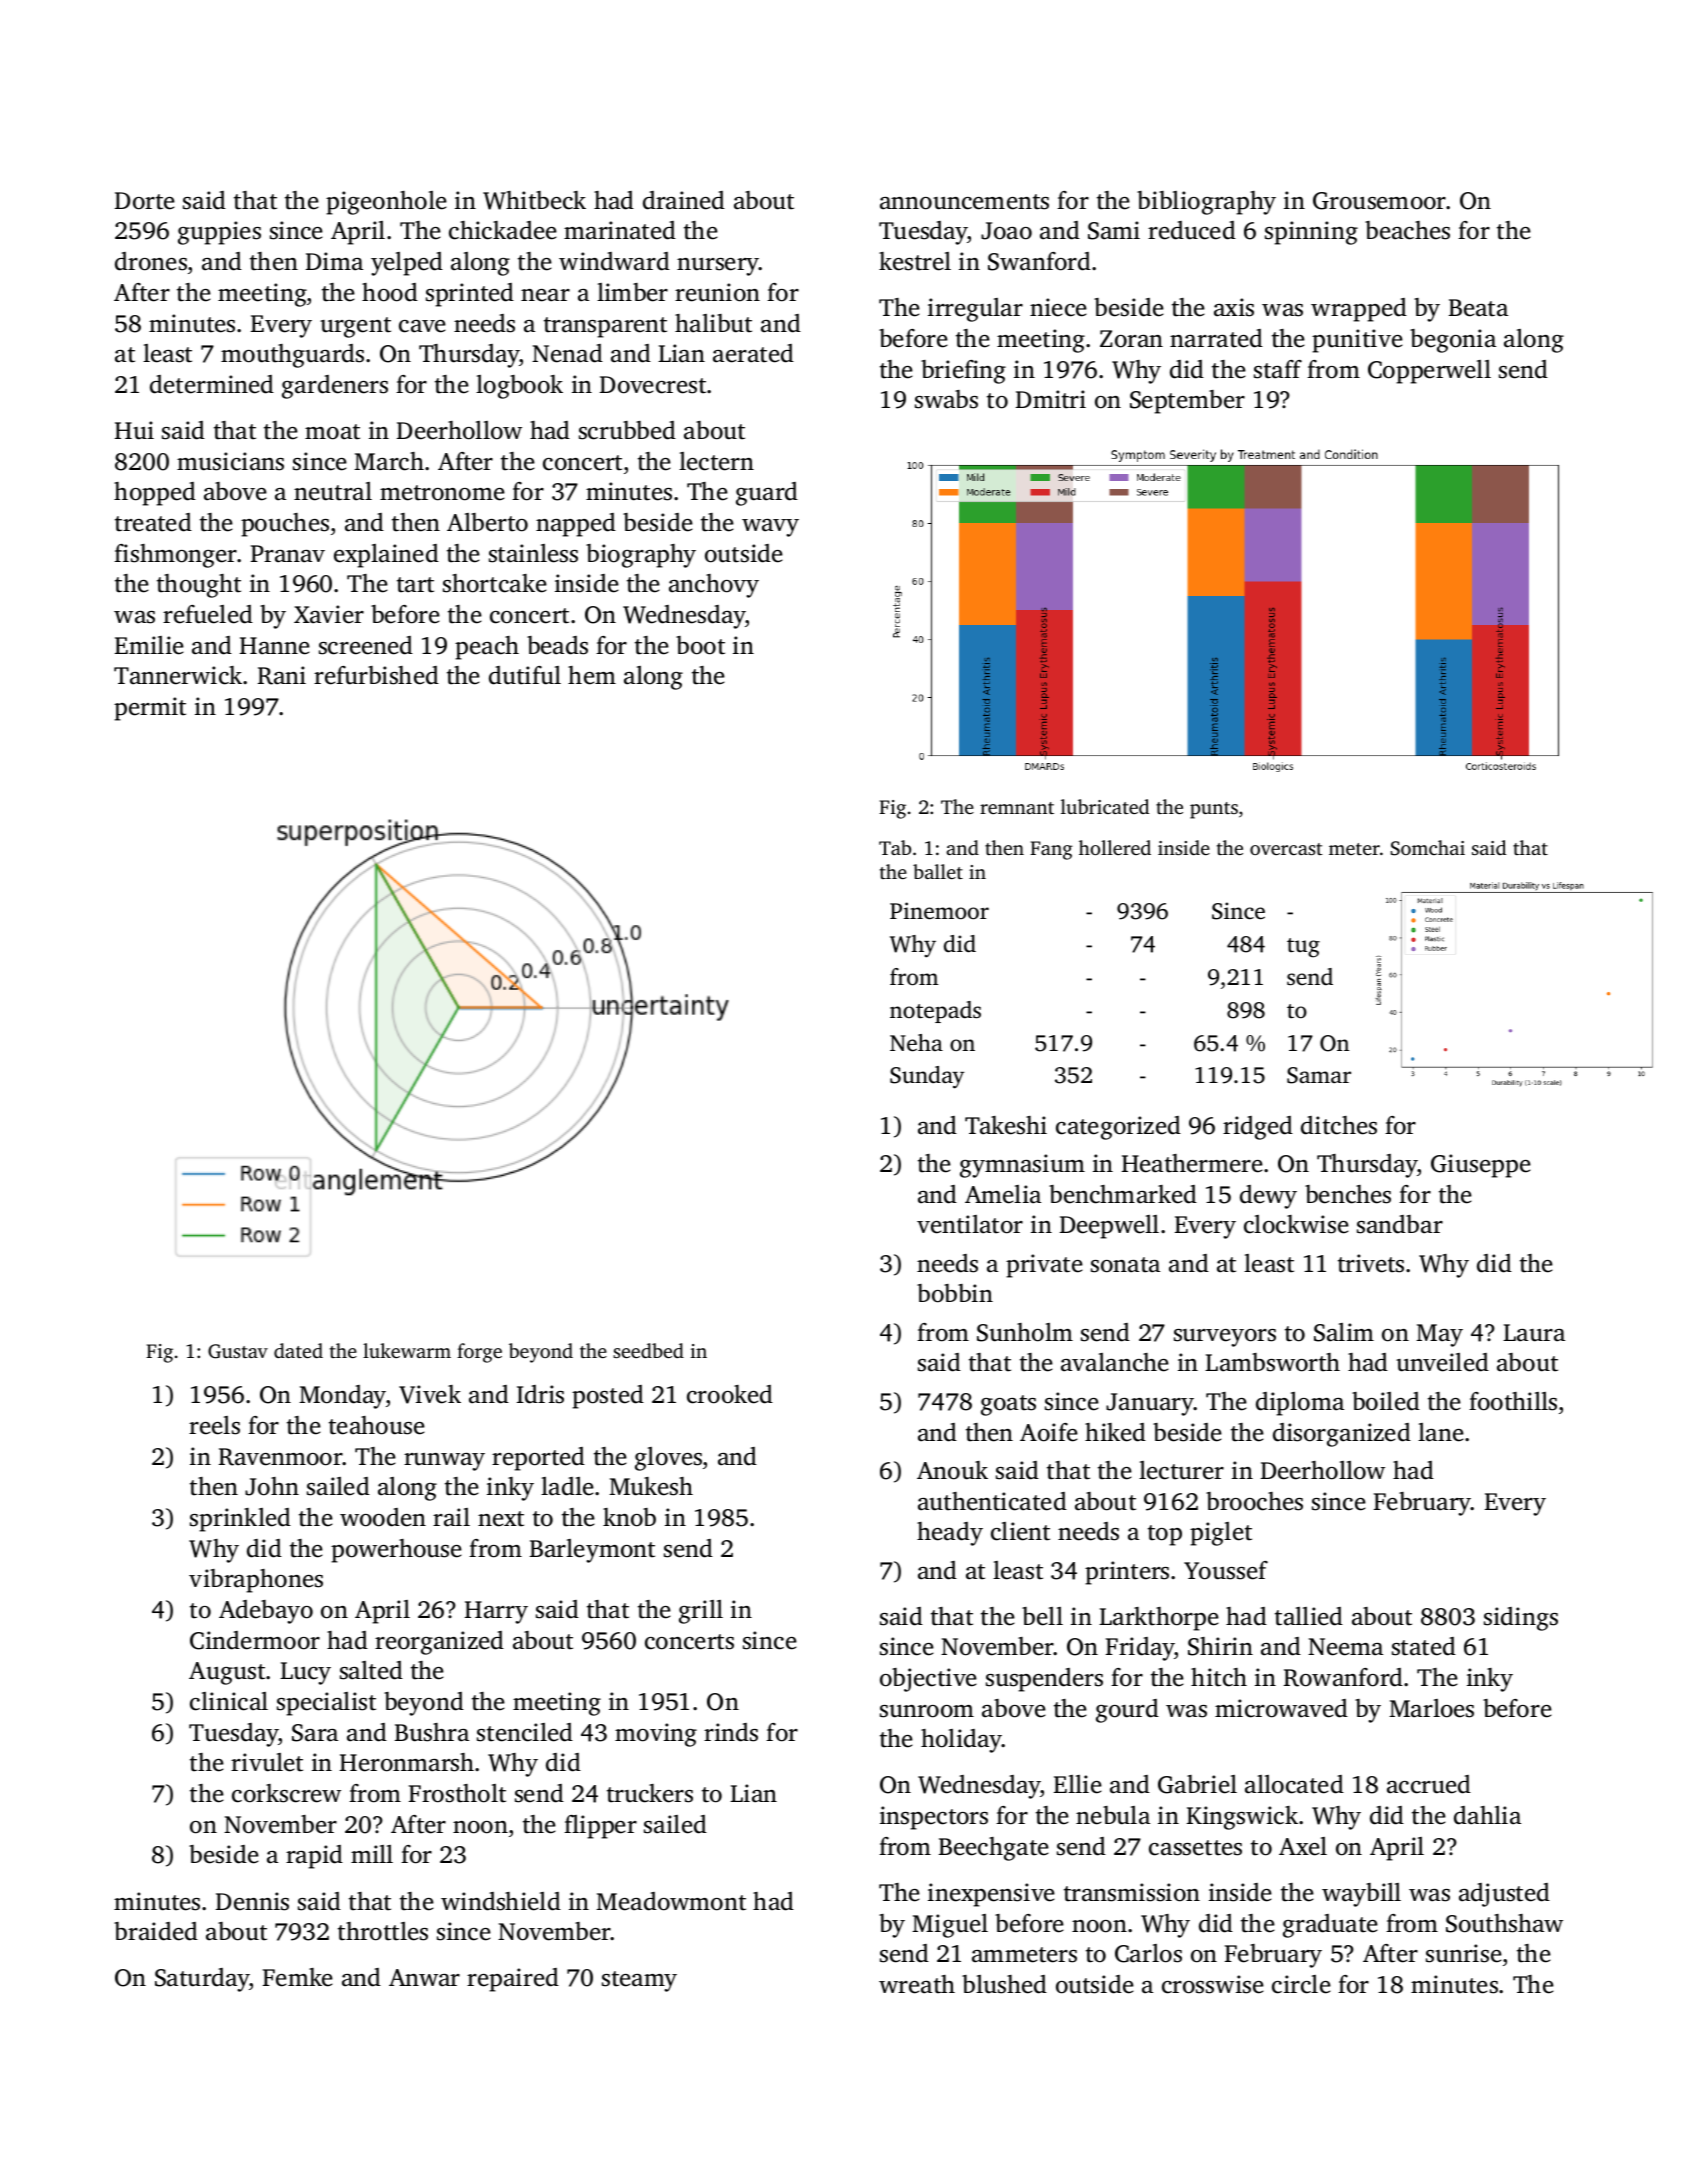 The height and width of the screenshot is (2178, 1683). Describe the element at coordinates (916, 1043) in the screenshot. I see `Neha` at that location.
